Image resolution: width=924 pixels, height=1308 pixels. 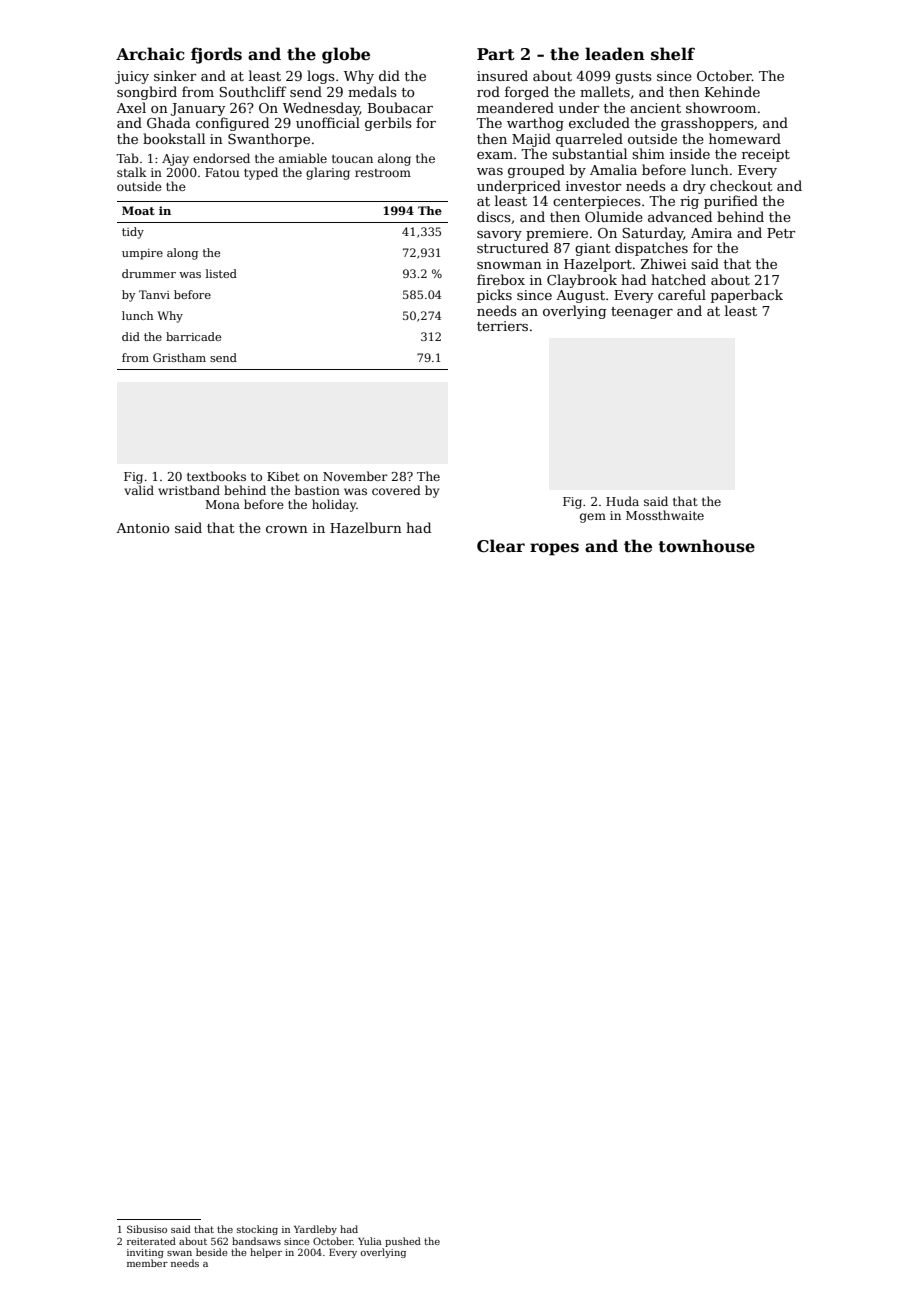 What do you see at coordinates (501, 546) in the screenshot?
I see `Clear` at bounding box center [501, 546].
